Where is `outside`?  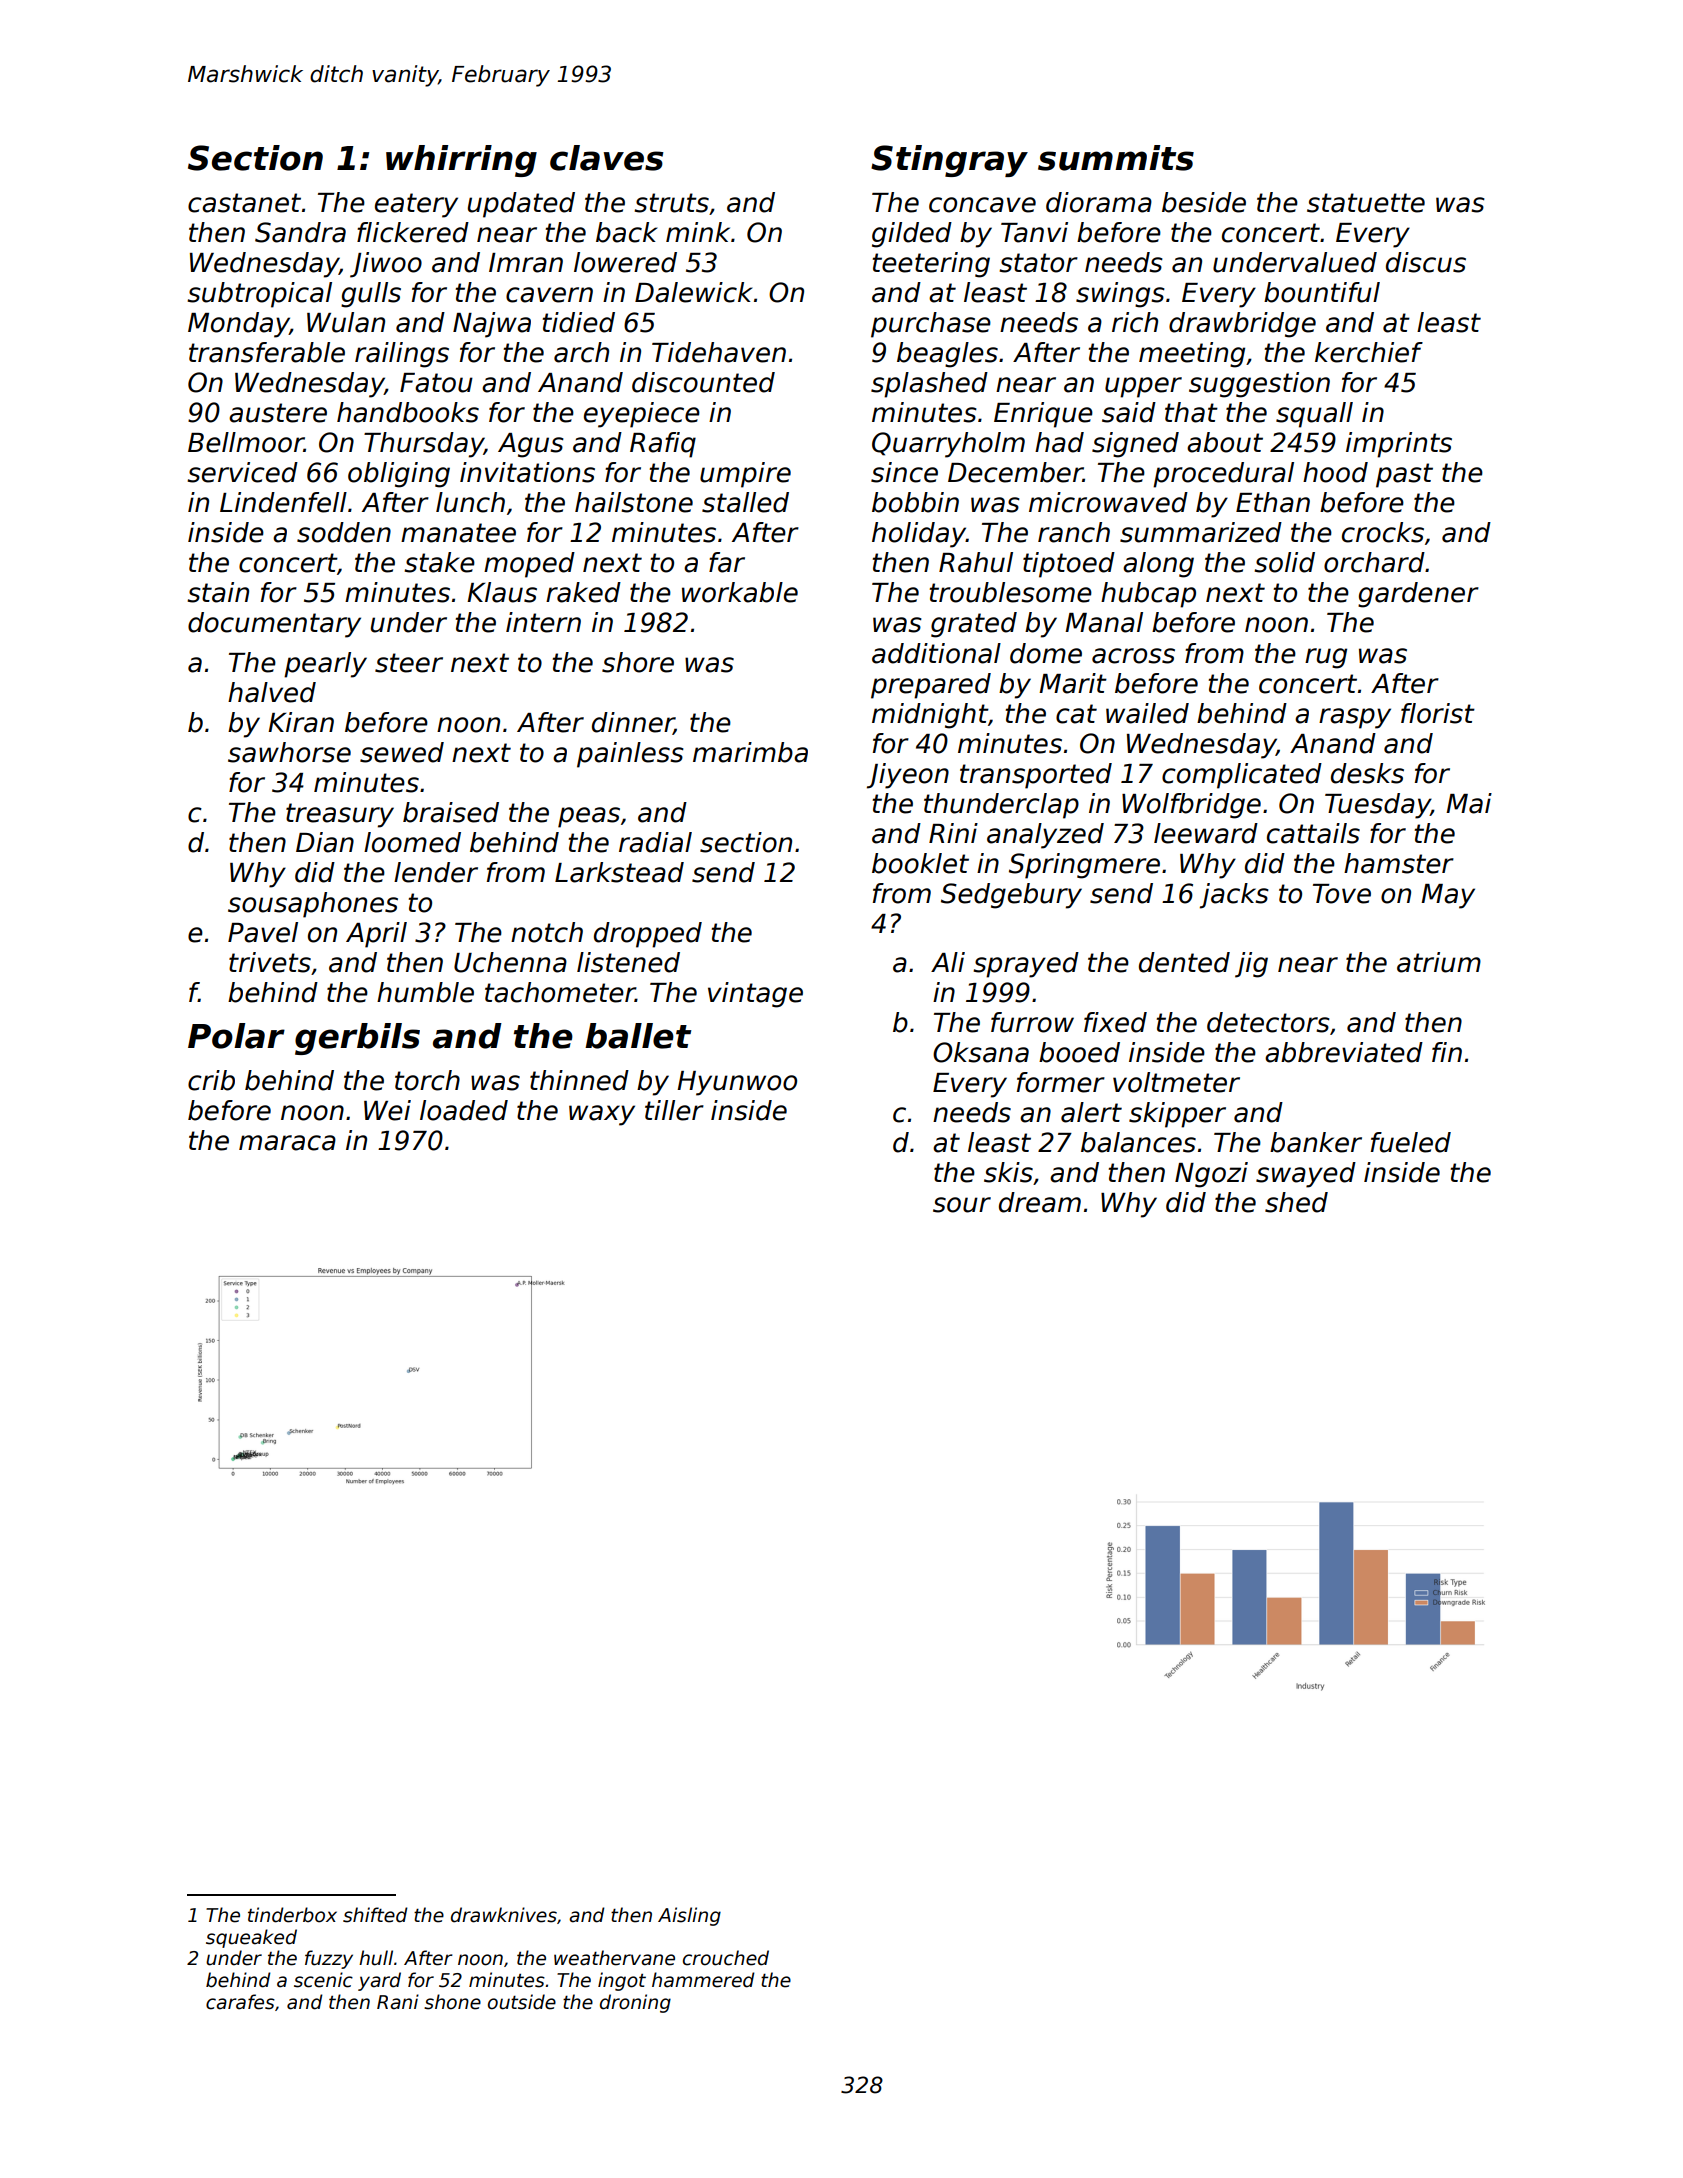
outside is located at coordinates (522, 2002).
